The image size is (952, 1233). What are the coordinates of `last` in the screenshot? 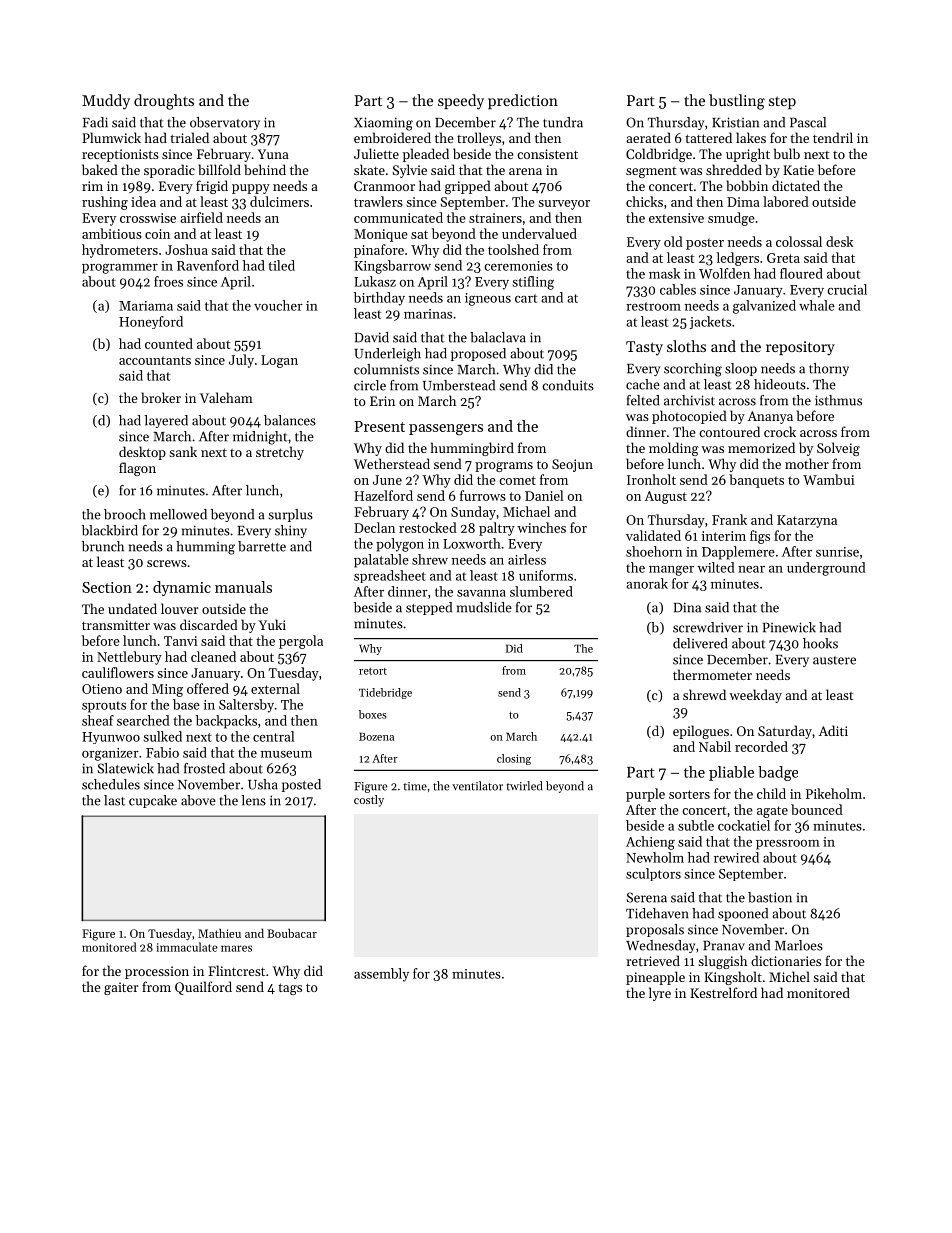 It's located at (114, 800).
